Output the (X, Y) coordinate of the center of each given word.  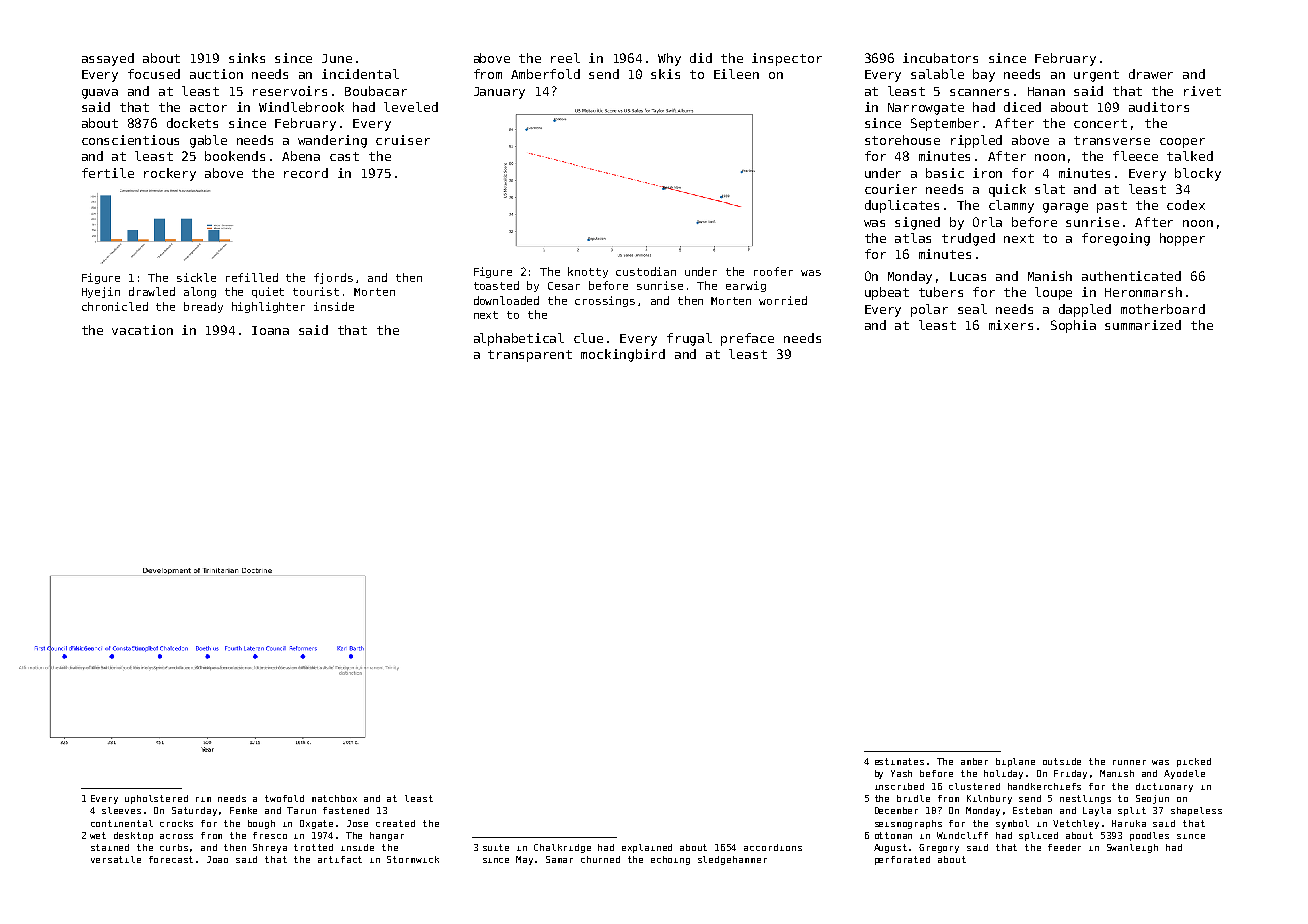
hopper (1182, 239)
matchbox (334, 798)
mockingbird (623, 355)
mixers (1011, 325)
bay (984, 75)
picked (1194, 762)
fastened (346, 810)
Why (669, 59)
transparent (530, 356)
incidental (360, 74)
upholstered (156, 799)
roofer (773, 271)
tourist (316, 291)
